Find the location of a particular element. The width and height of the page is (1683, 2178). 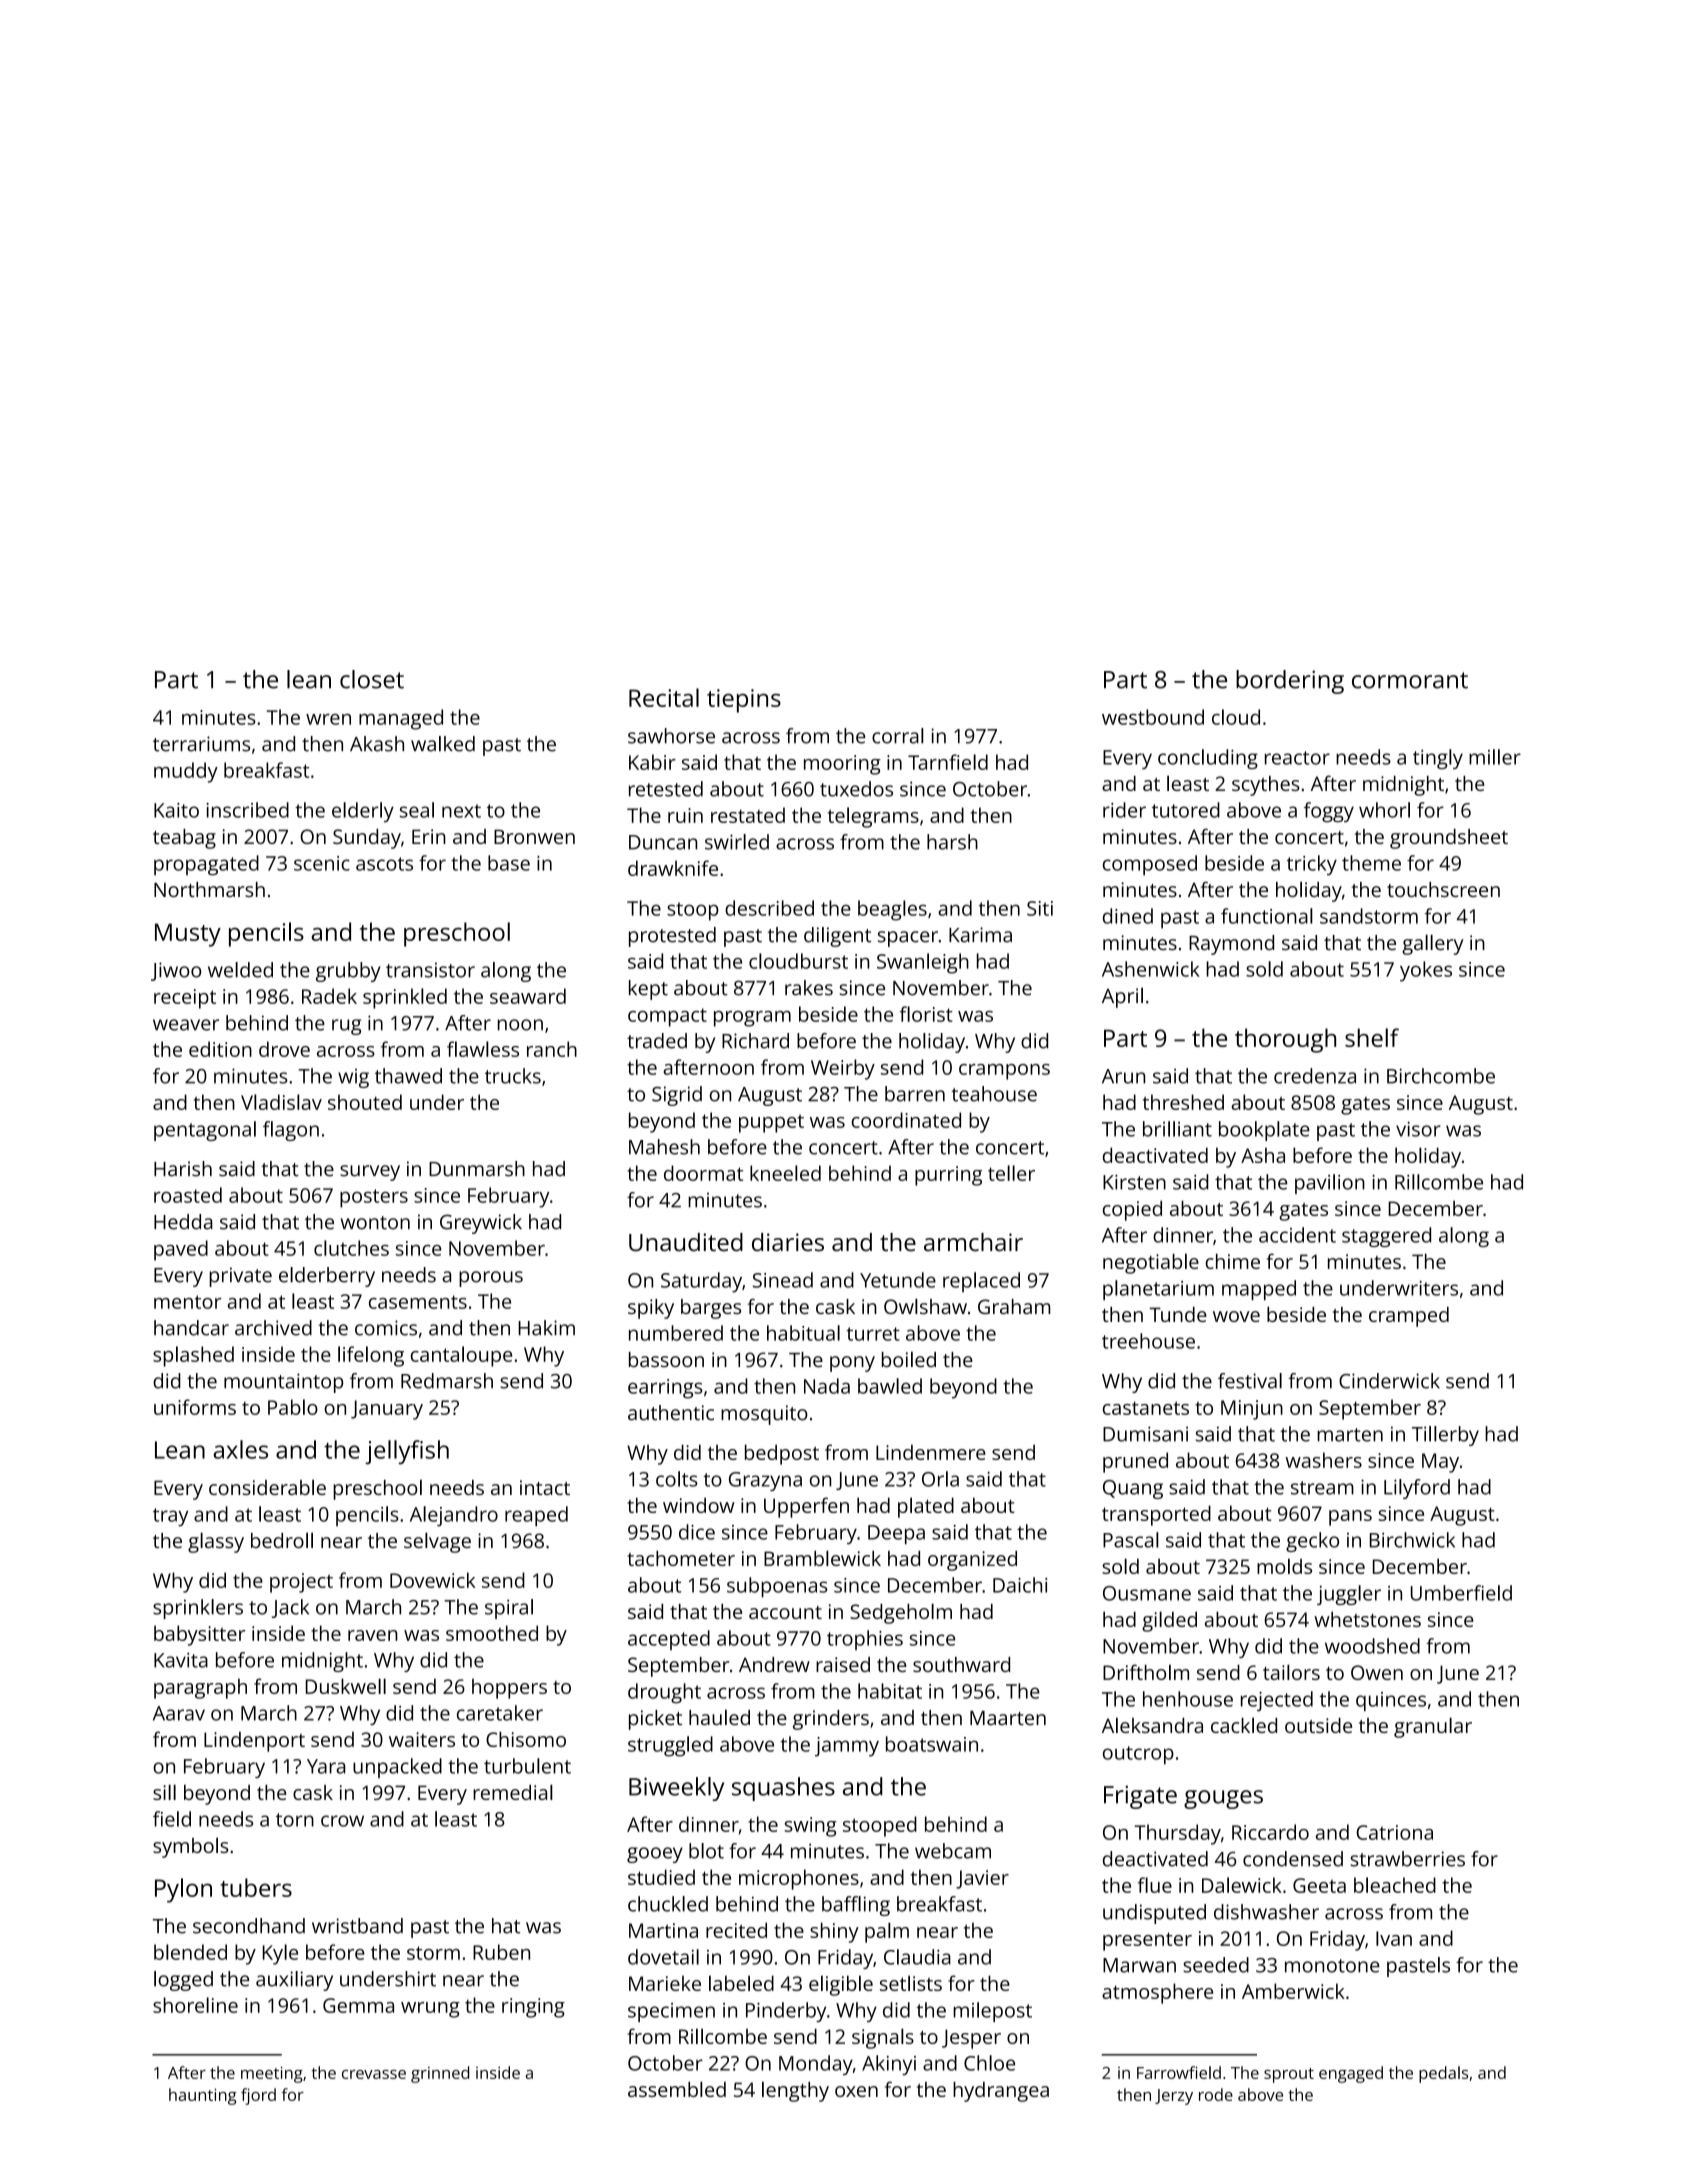

fjord is located at coordinates (258, 2096).
